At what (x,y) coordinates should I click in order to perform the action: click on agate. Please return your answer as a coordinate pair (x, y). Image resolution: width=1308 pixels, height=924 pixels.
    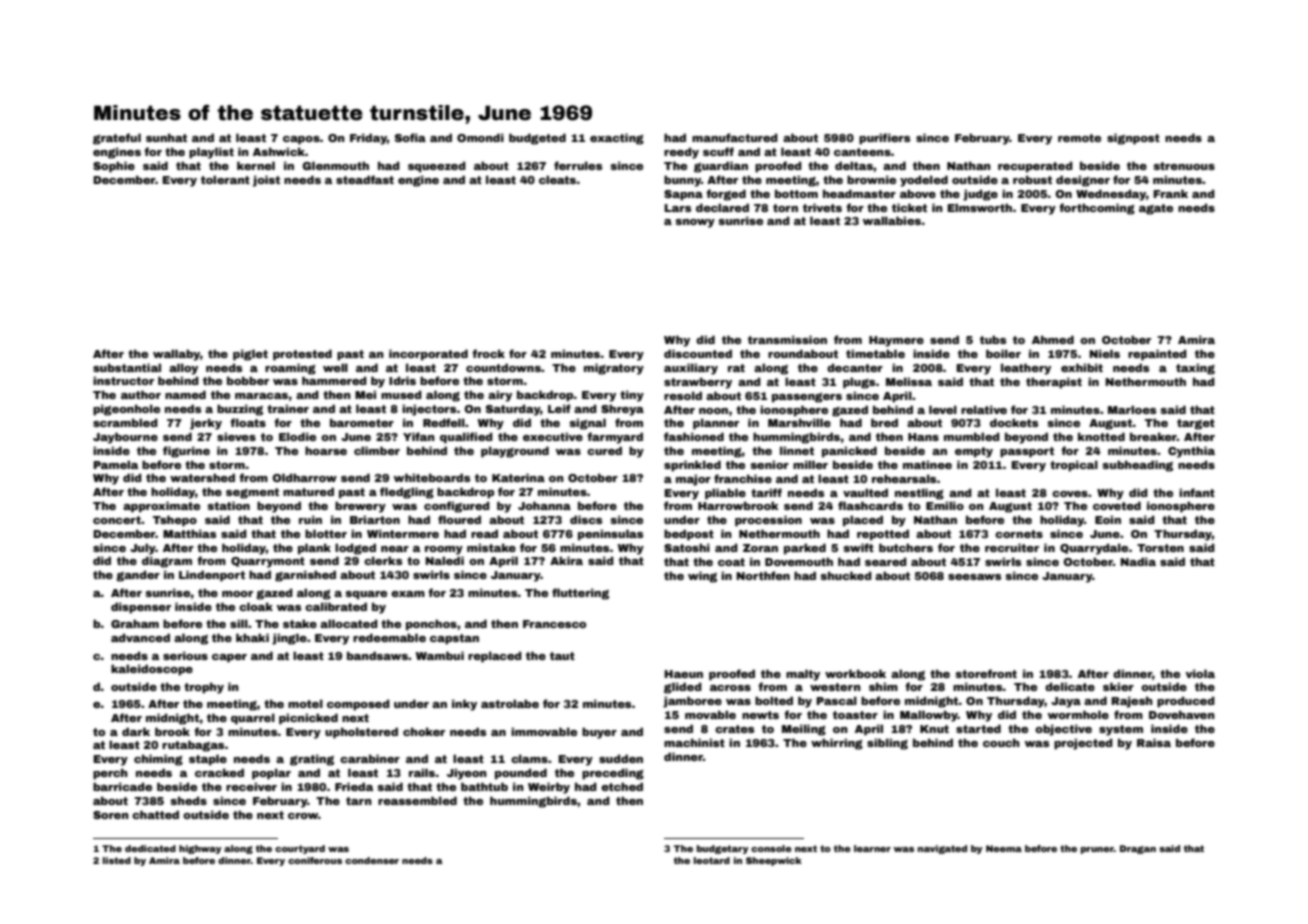
    Looking at the image, I should click on (1156, 209).
